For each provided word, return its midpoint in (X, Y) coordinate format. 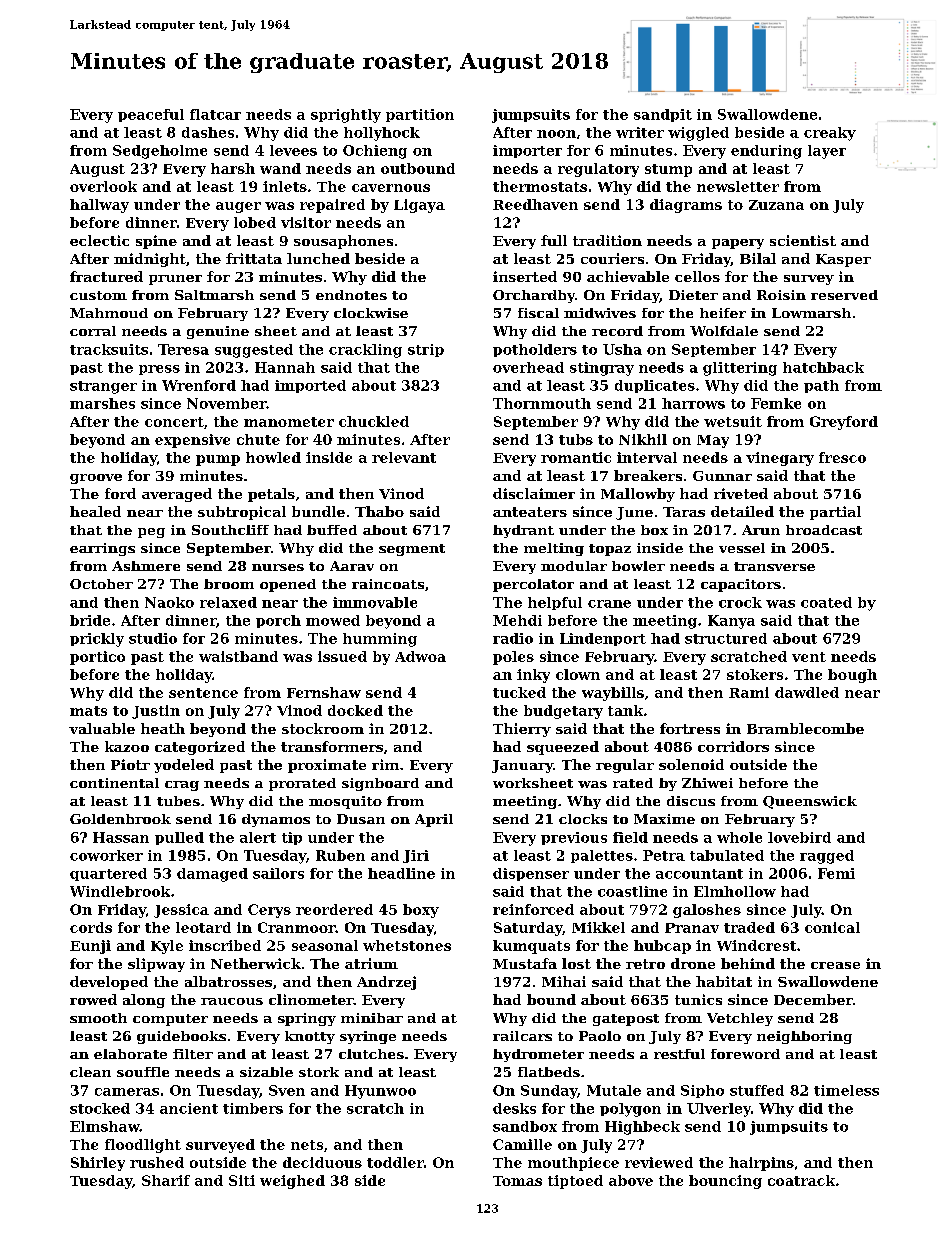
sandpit (663, 115)
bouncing (725, 1182)
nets (307, 1145)
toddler (395, 1162)
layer (827, 152)
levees (293, 150)
